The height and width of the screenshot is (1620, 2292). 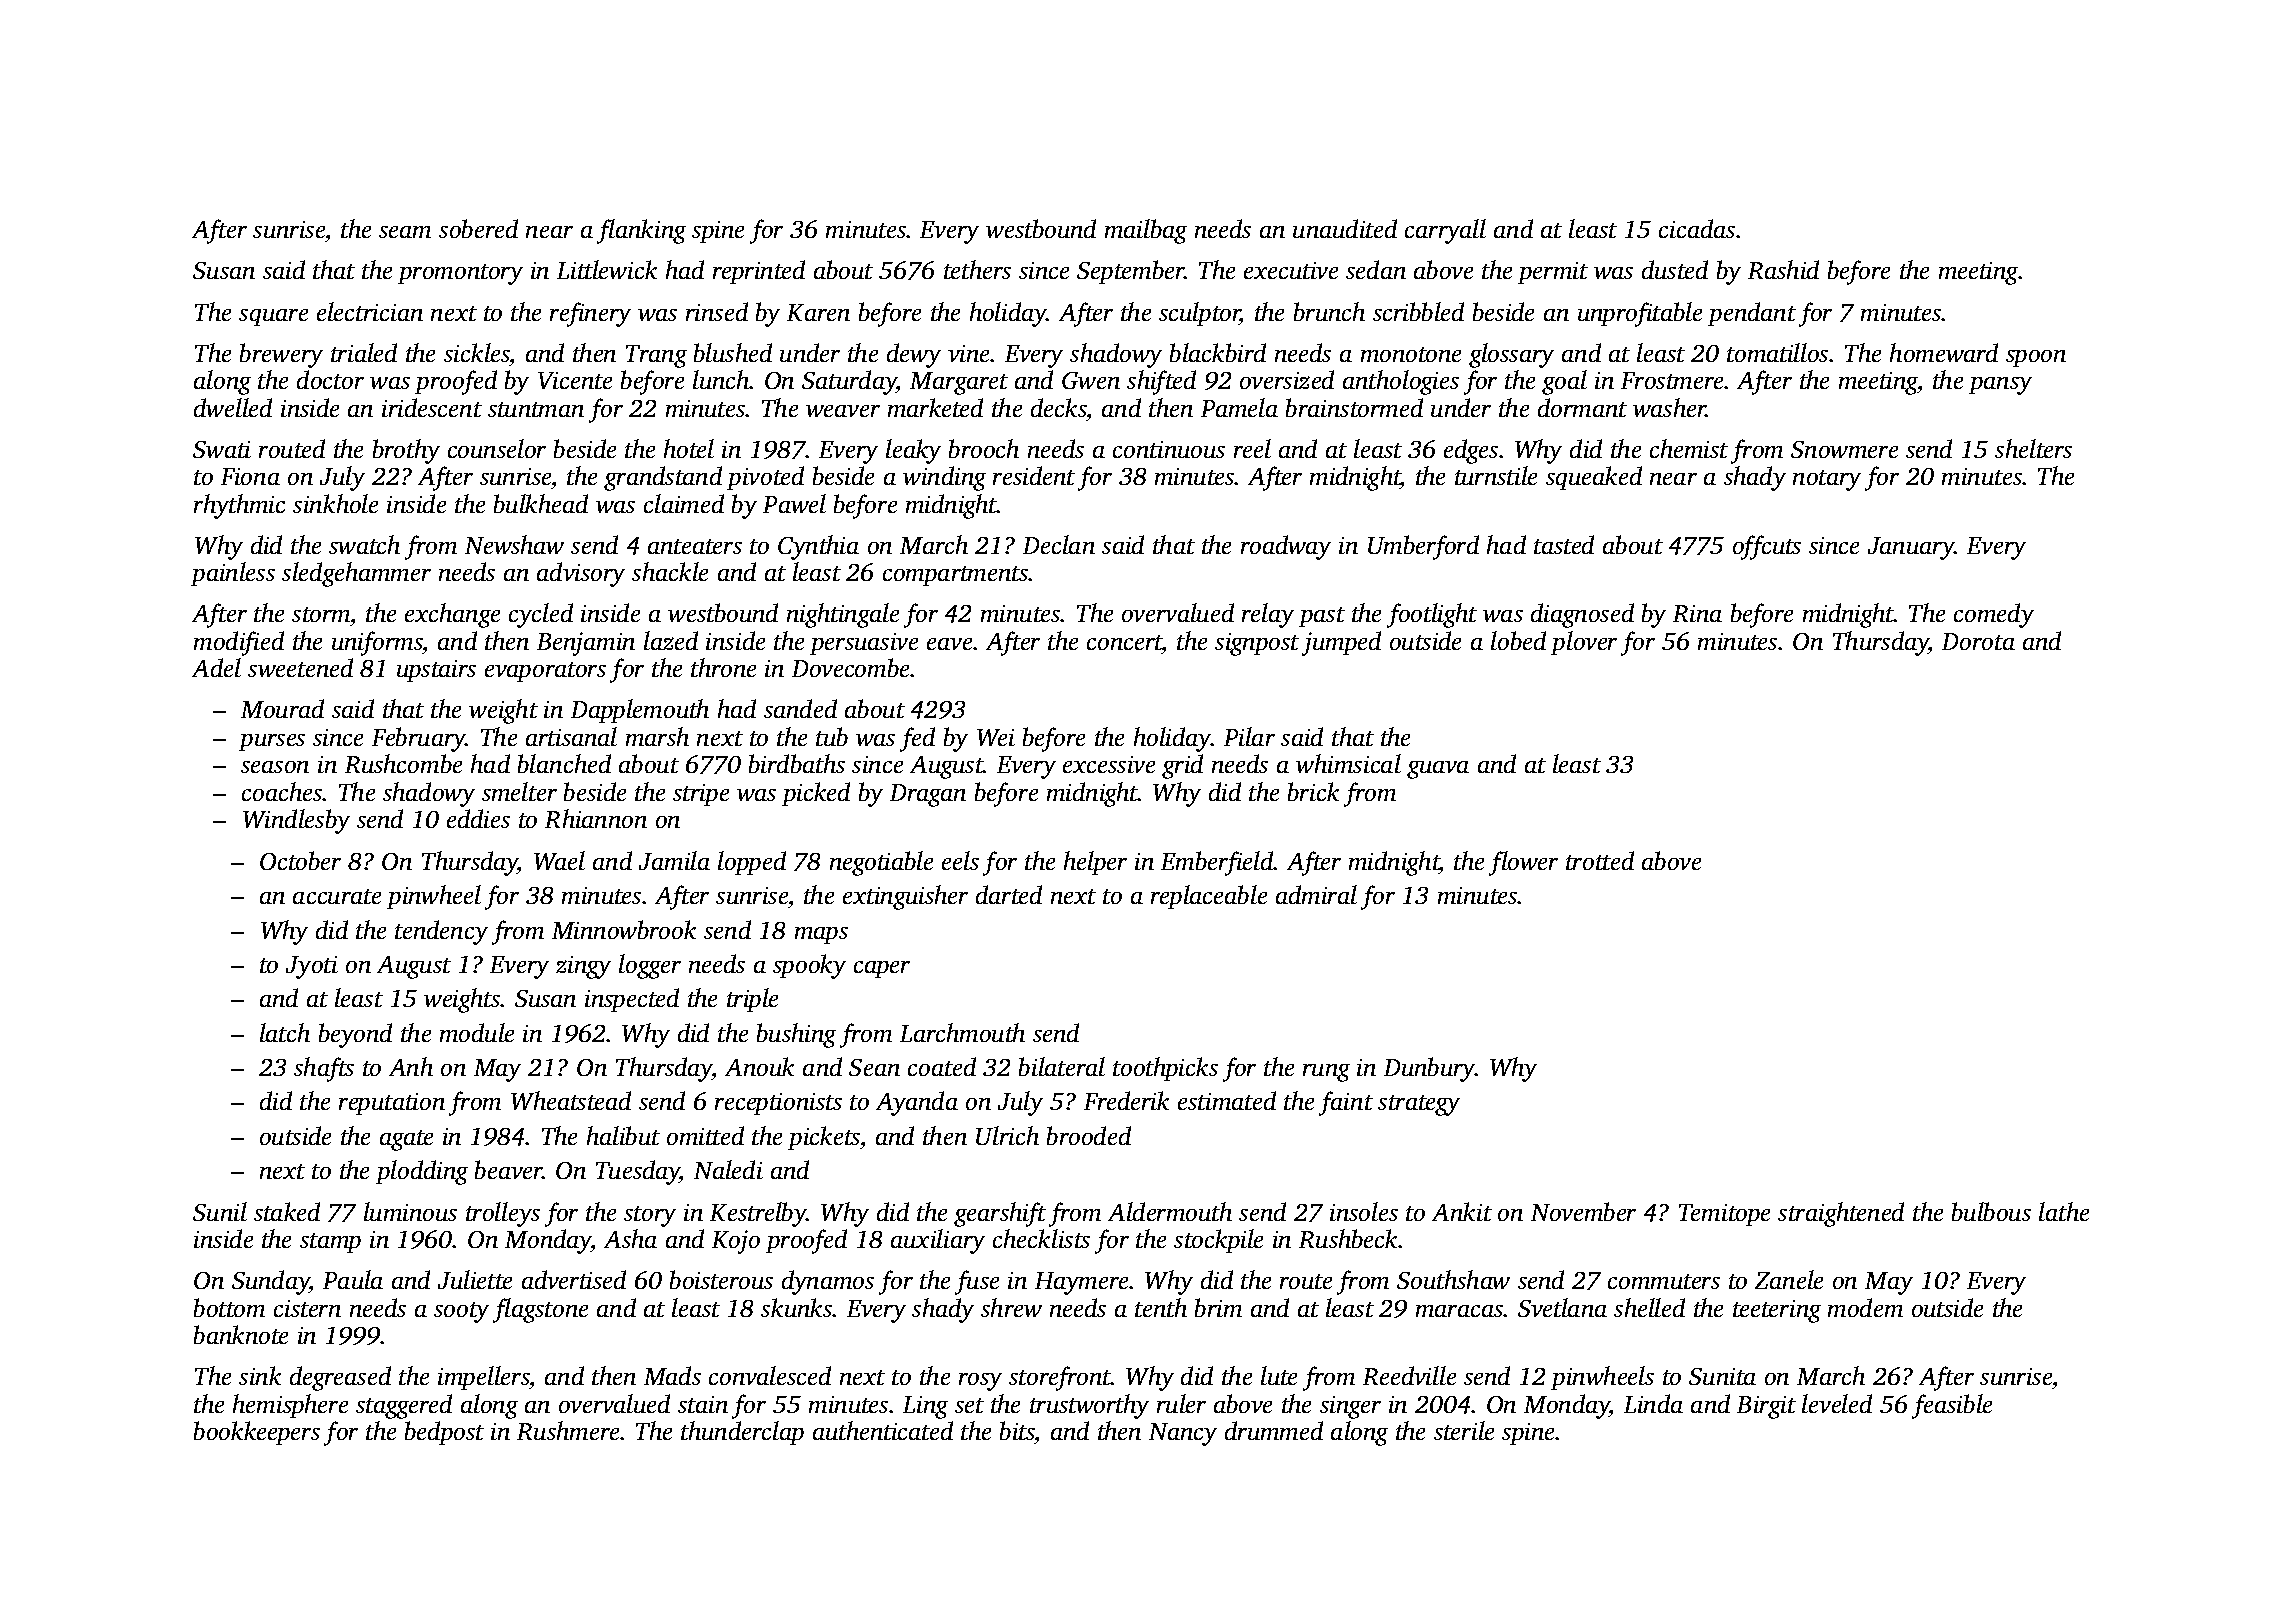 What do you see at coordinates (2033, 448) in the screenshot?
I see `shelters` at bounding box center [2033, 448].
